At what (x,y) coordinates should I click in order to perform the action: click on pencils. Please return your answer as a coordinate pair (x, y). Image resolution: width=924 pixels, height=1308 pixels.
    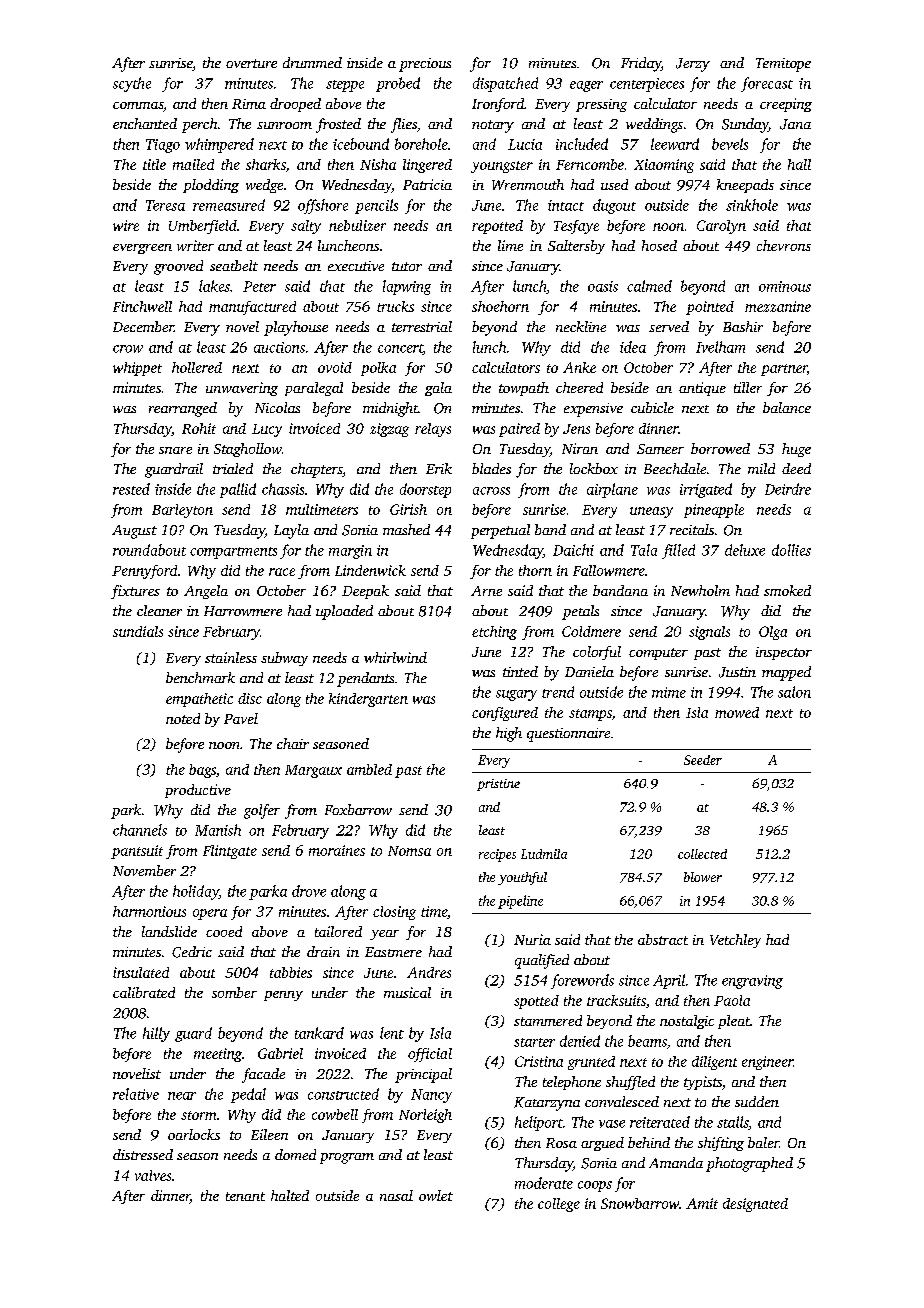
    Looking at the image, I should click on (376, 206).
